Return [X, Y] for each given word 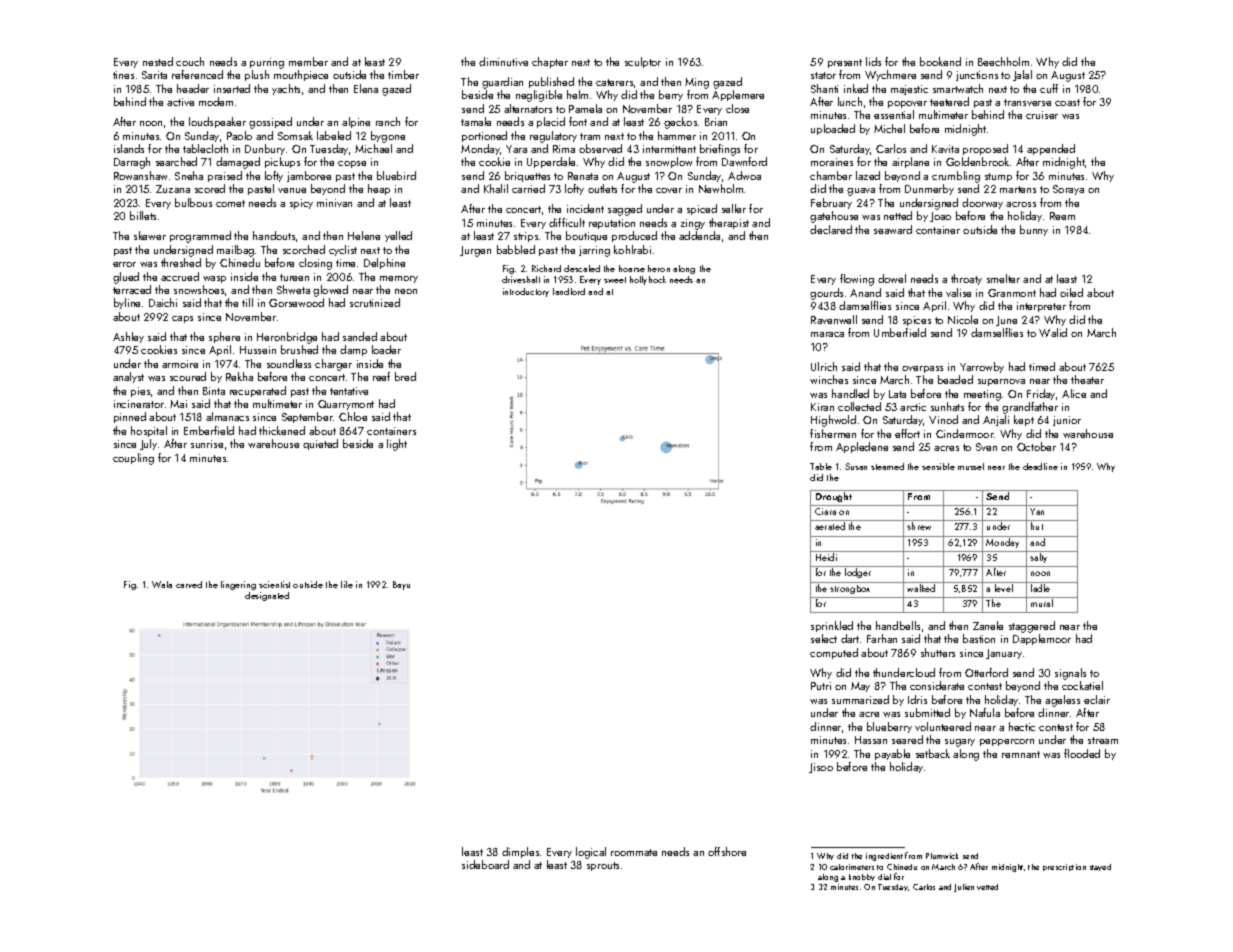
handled [850, 393]
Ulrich [824, 366]
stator [823, 75]
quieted [320, 444]
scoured [188, 376]
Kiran [822, 407]
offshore [727, 851]
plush [257, 75]
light [397, 445]
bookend [940, 61]
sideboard [485, 864]
